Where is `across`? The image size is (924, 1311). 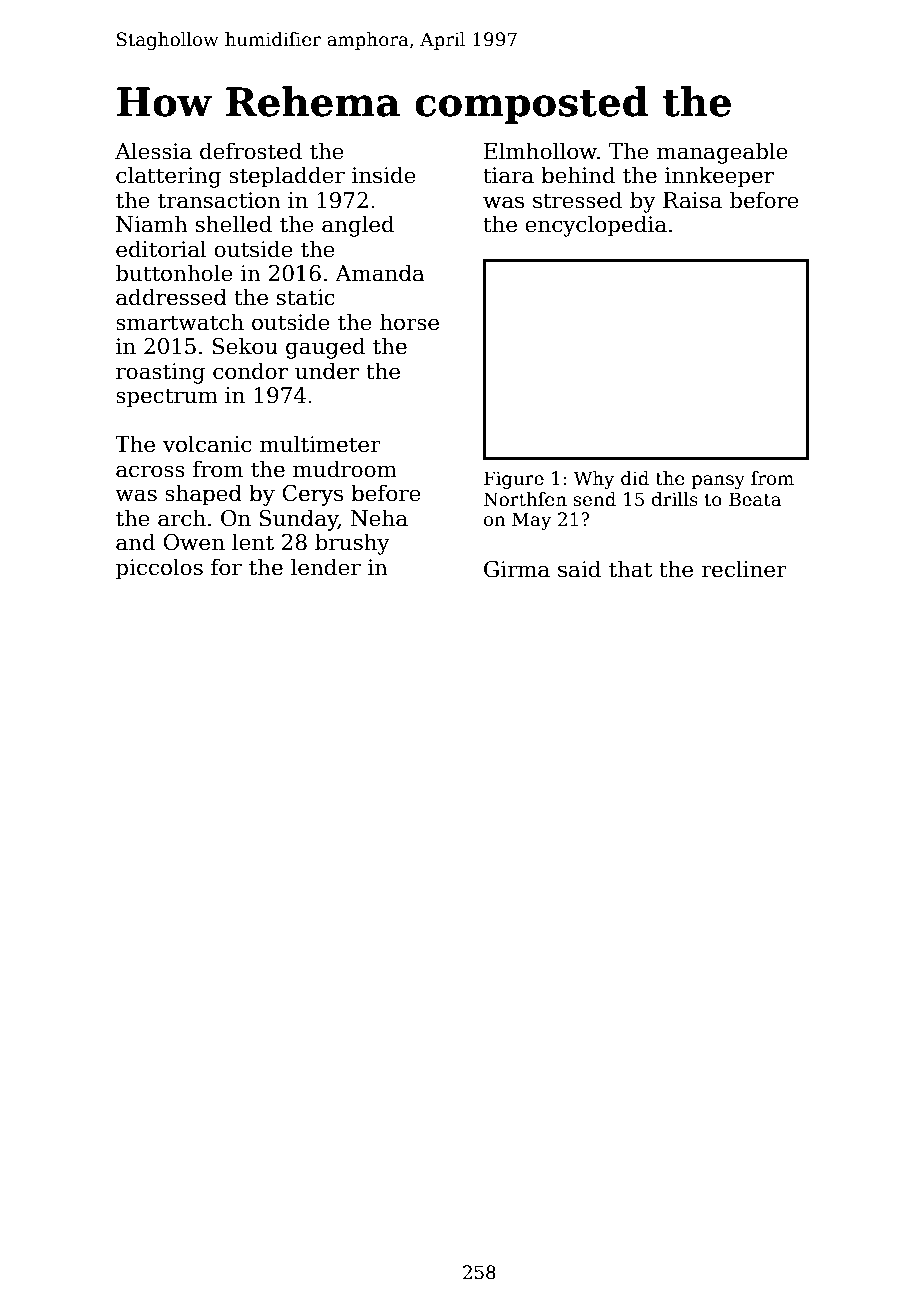
across is located at coordinates (150, 471).
